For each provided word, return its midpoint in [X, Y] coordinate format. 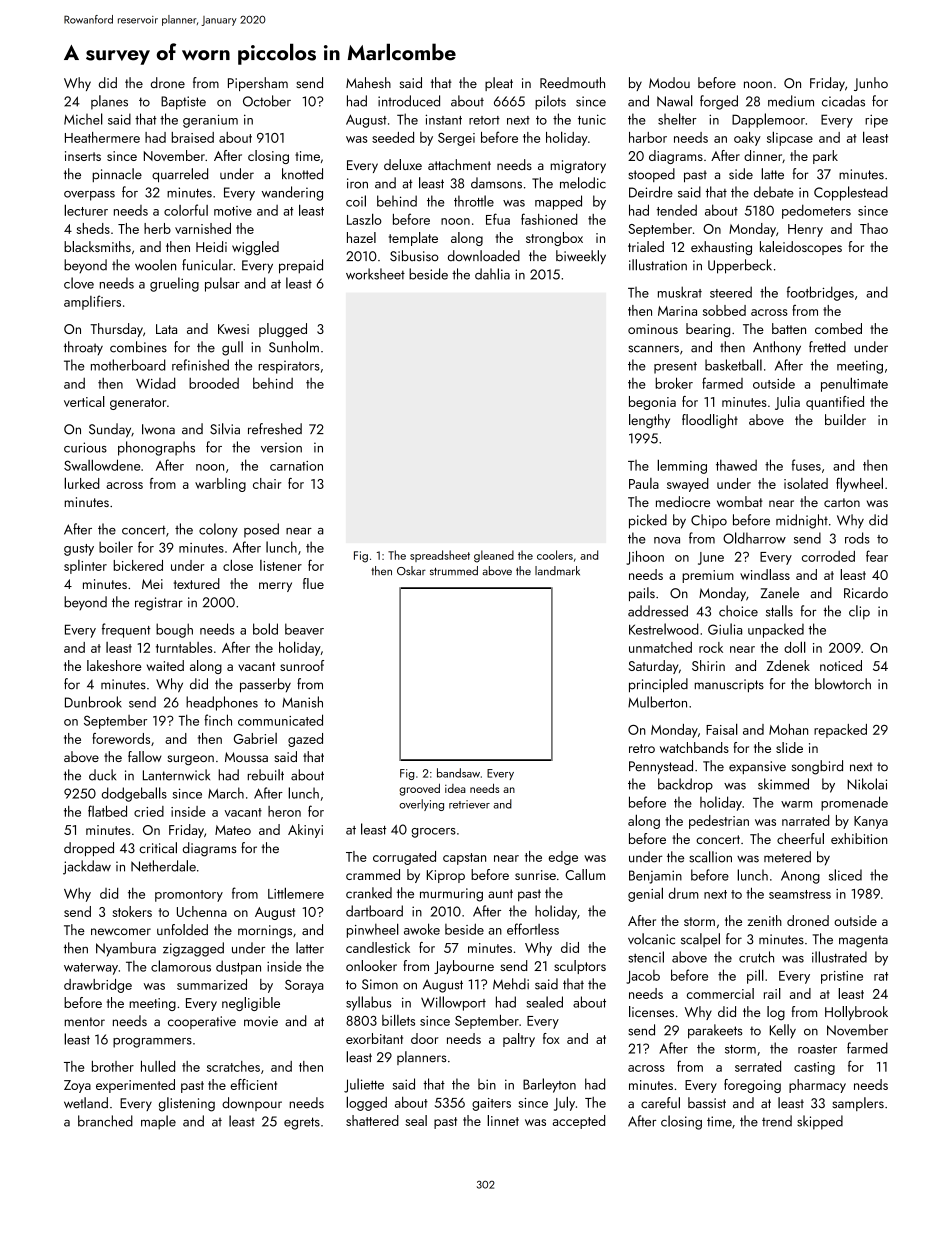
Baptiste [183, 103]
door [424, 1038]
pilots [550, 102]
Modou [669, 82]
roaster [817, 1049]
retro [642, 748]
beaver [304, 629]
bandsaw [458, 773]
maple [158, 1122]
